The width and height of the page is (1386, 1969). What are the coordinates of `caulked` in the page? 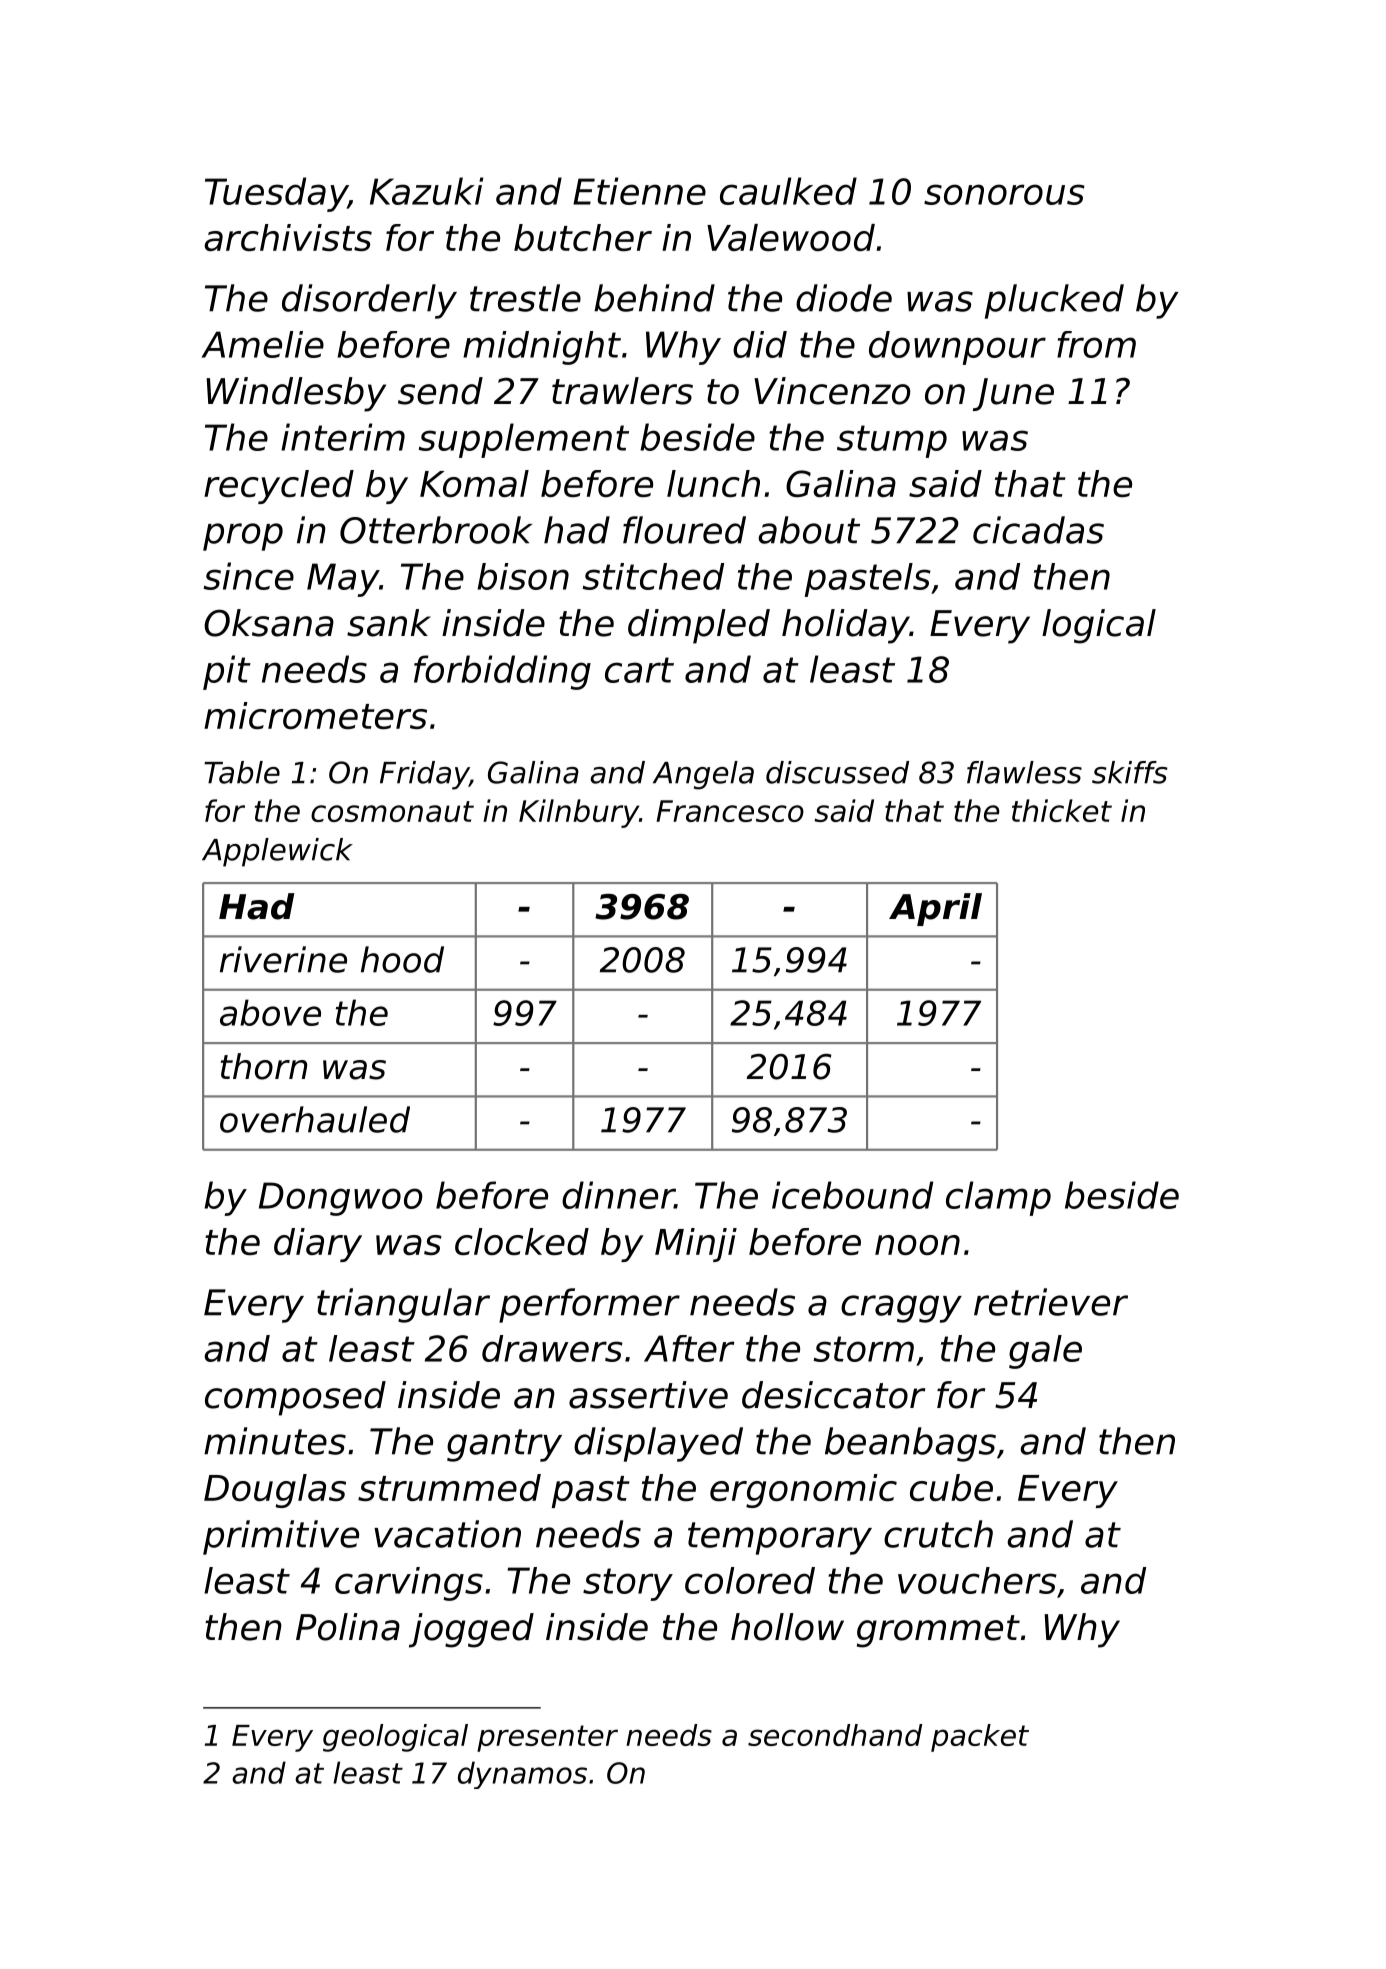 It's located at (788, 191).
